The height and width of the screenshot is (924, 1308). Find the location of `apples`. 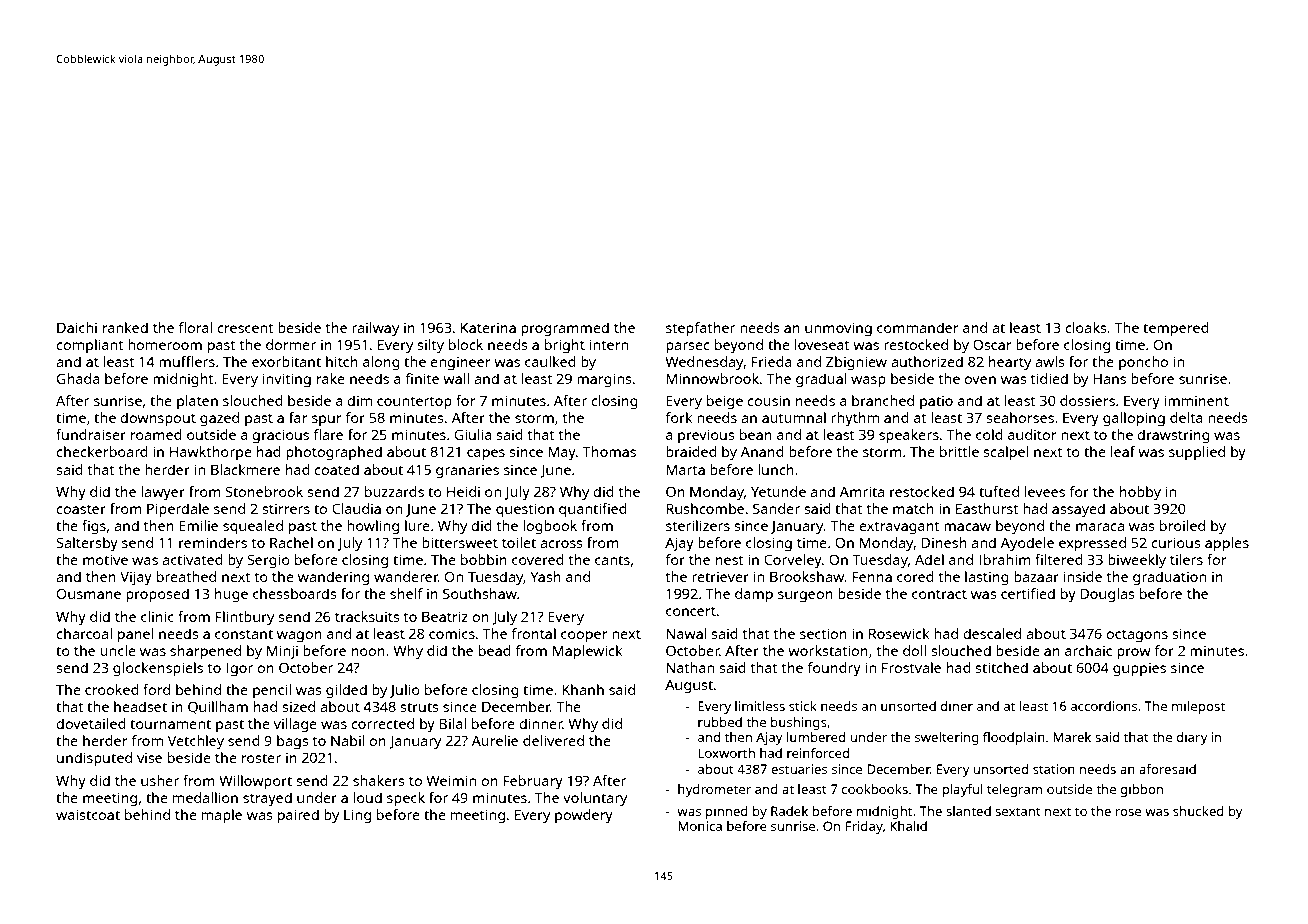

apples is located at coordinates (1227, 544).
